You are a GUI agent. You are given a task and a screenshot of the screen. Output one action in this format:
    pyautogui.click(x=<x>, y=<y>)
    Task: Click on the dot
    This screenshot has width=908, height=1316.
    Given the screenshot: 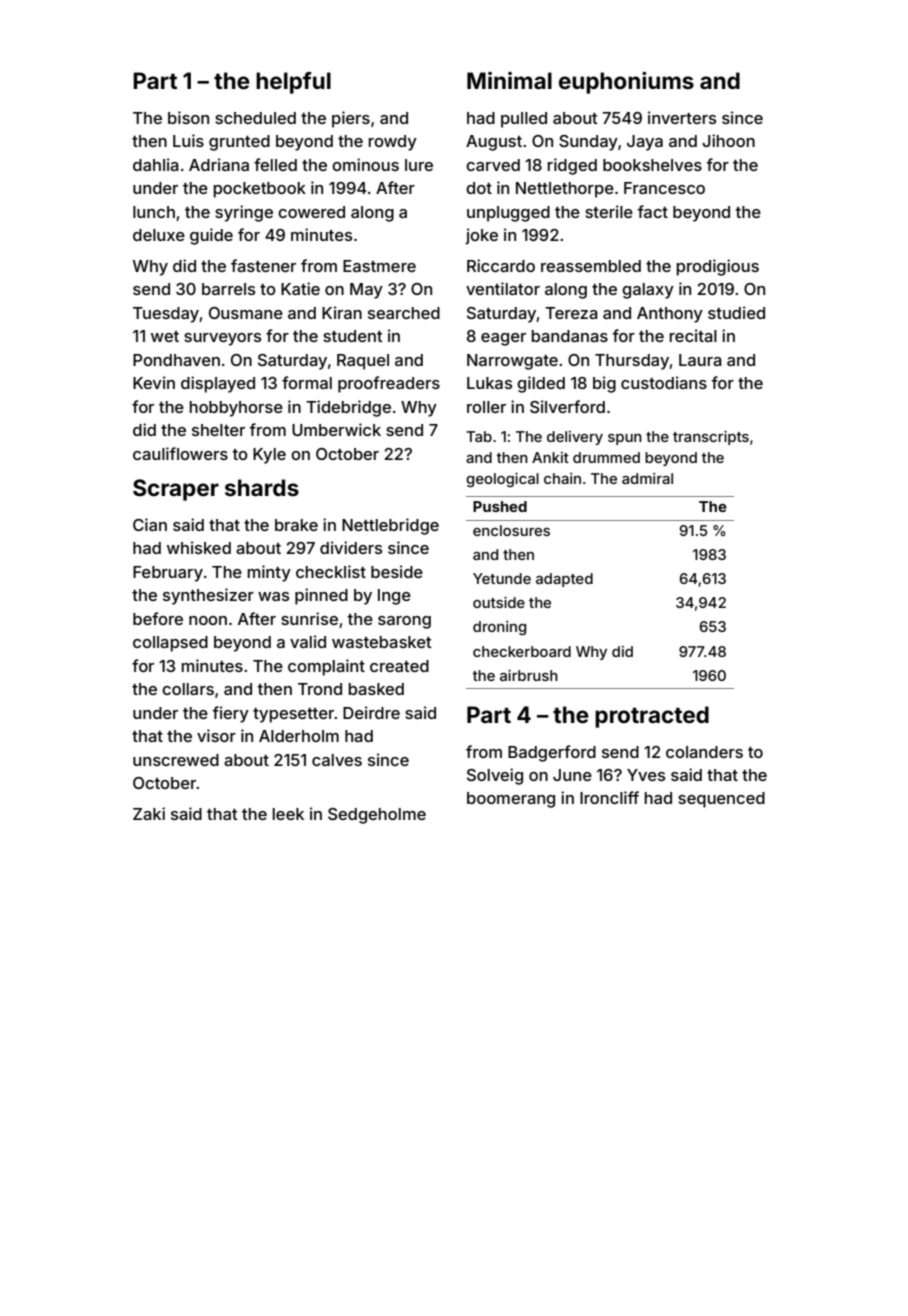 What is the action you would take?
    pyautogui.click(x=479, y=188)
